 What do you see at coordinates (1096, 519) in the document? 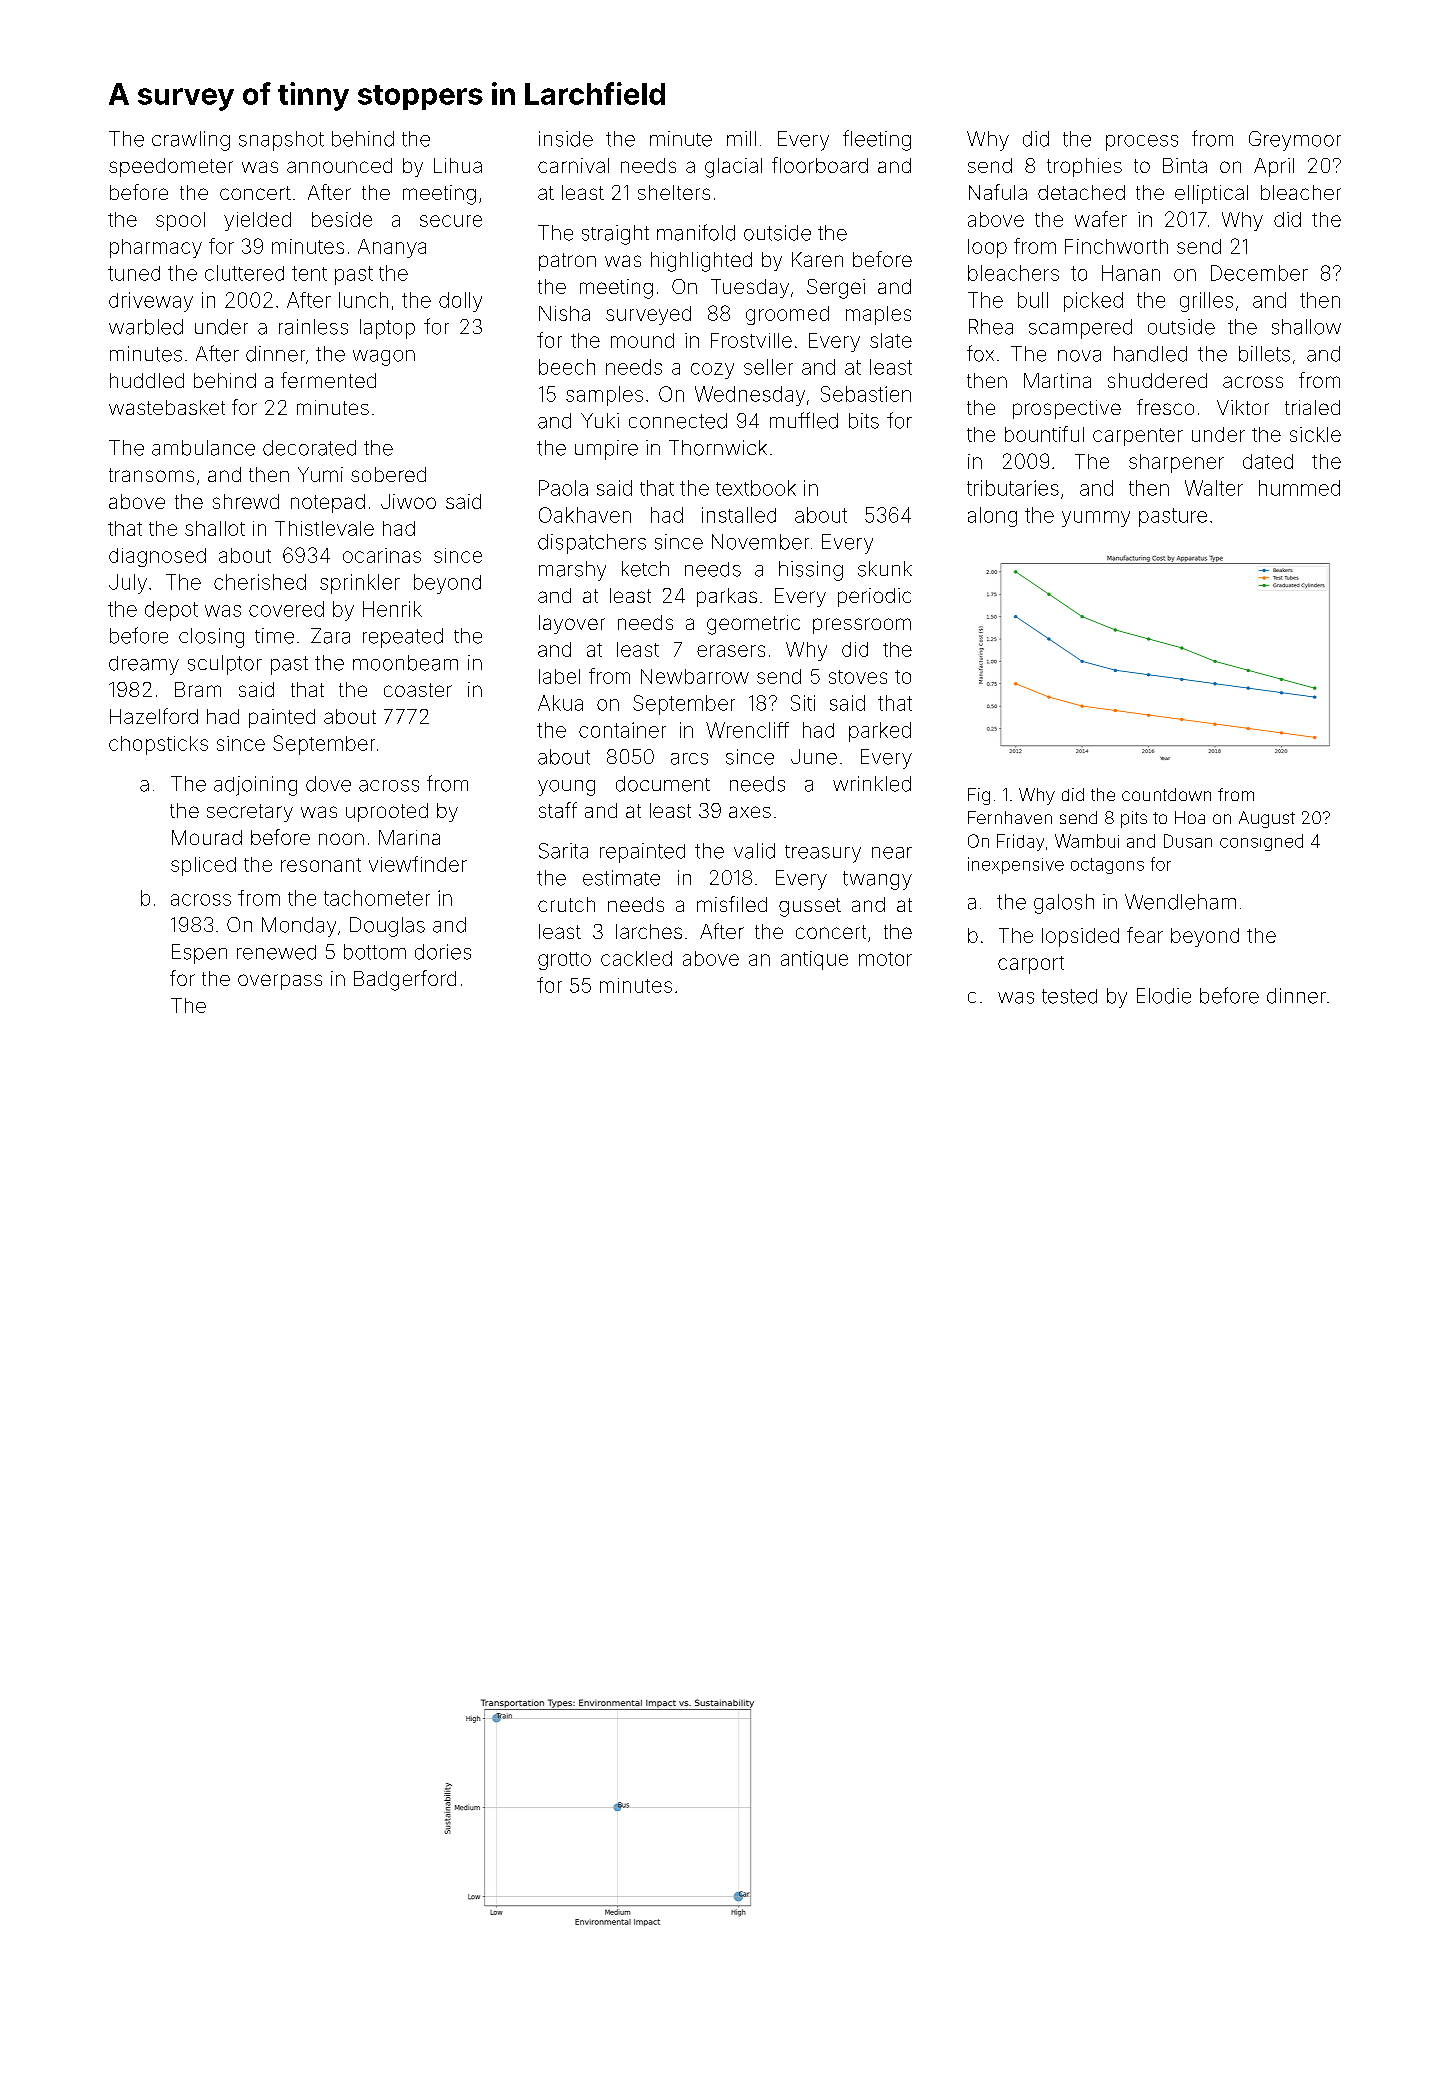
I see `yummy` at bounding box center [1096, 519].
